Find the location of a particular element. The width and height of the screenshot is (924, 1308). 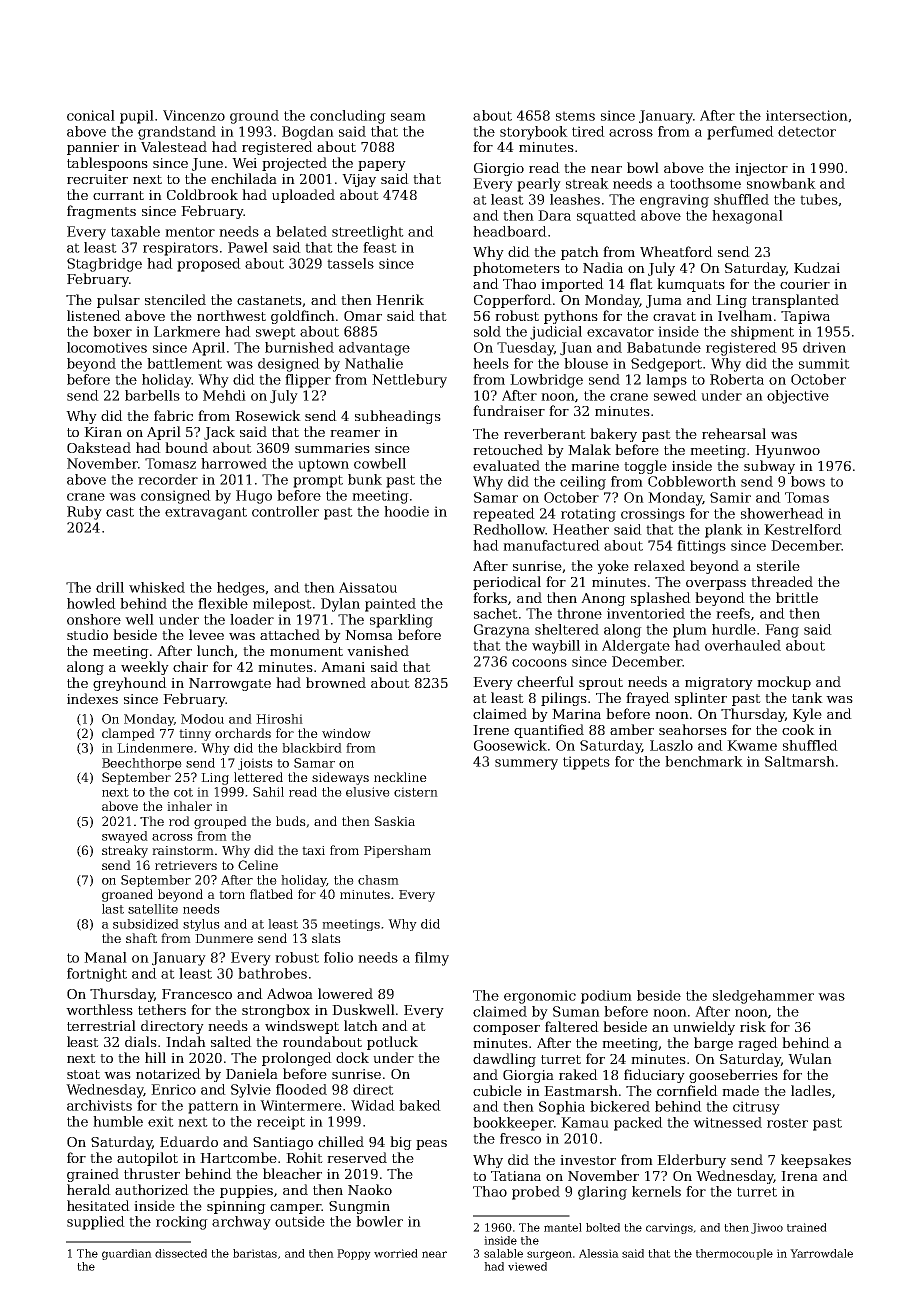

Fang is located at coordinates (782, 631).
